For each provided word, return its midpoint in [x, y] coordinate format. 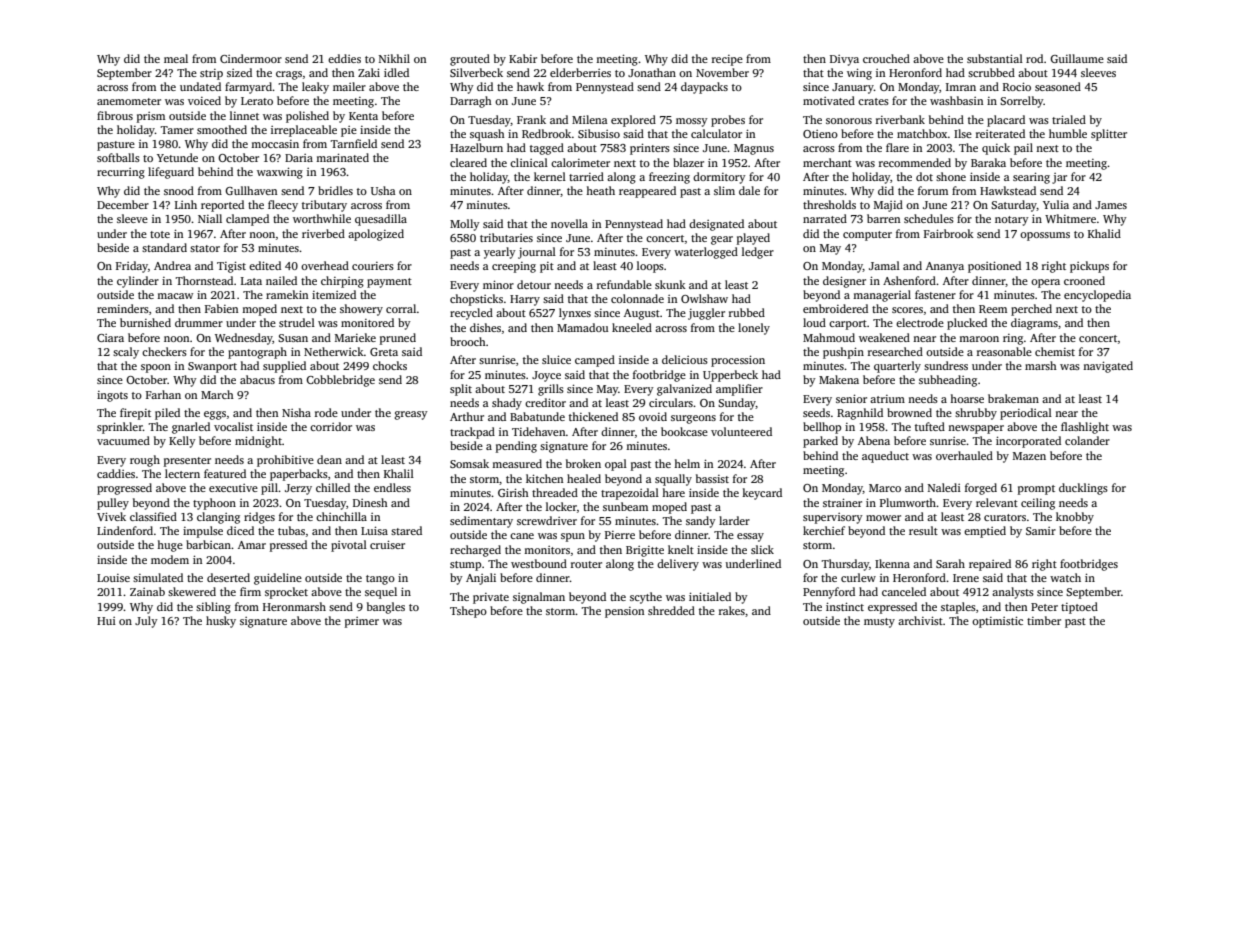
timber [1044, 620]
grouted [470, 60]
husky [221, 622]
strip [211, 74]
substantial [995, 58]
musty [879, 623]
